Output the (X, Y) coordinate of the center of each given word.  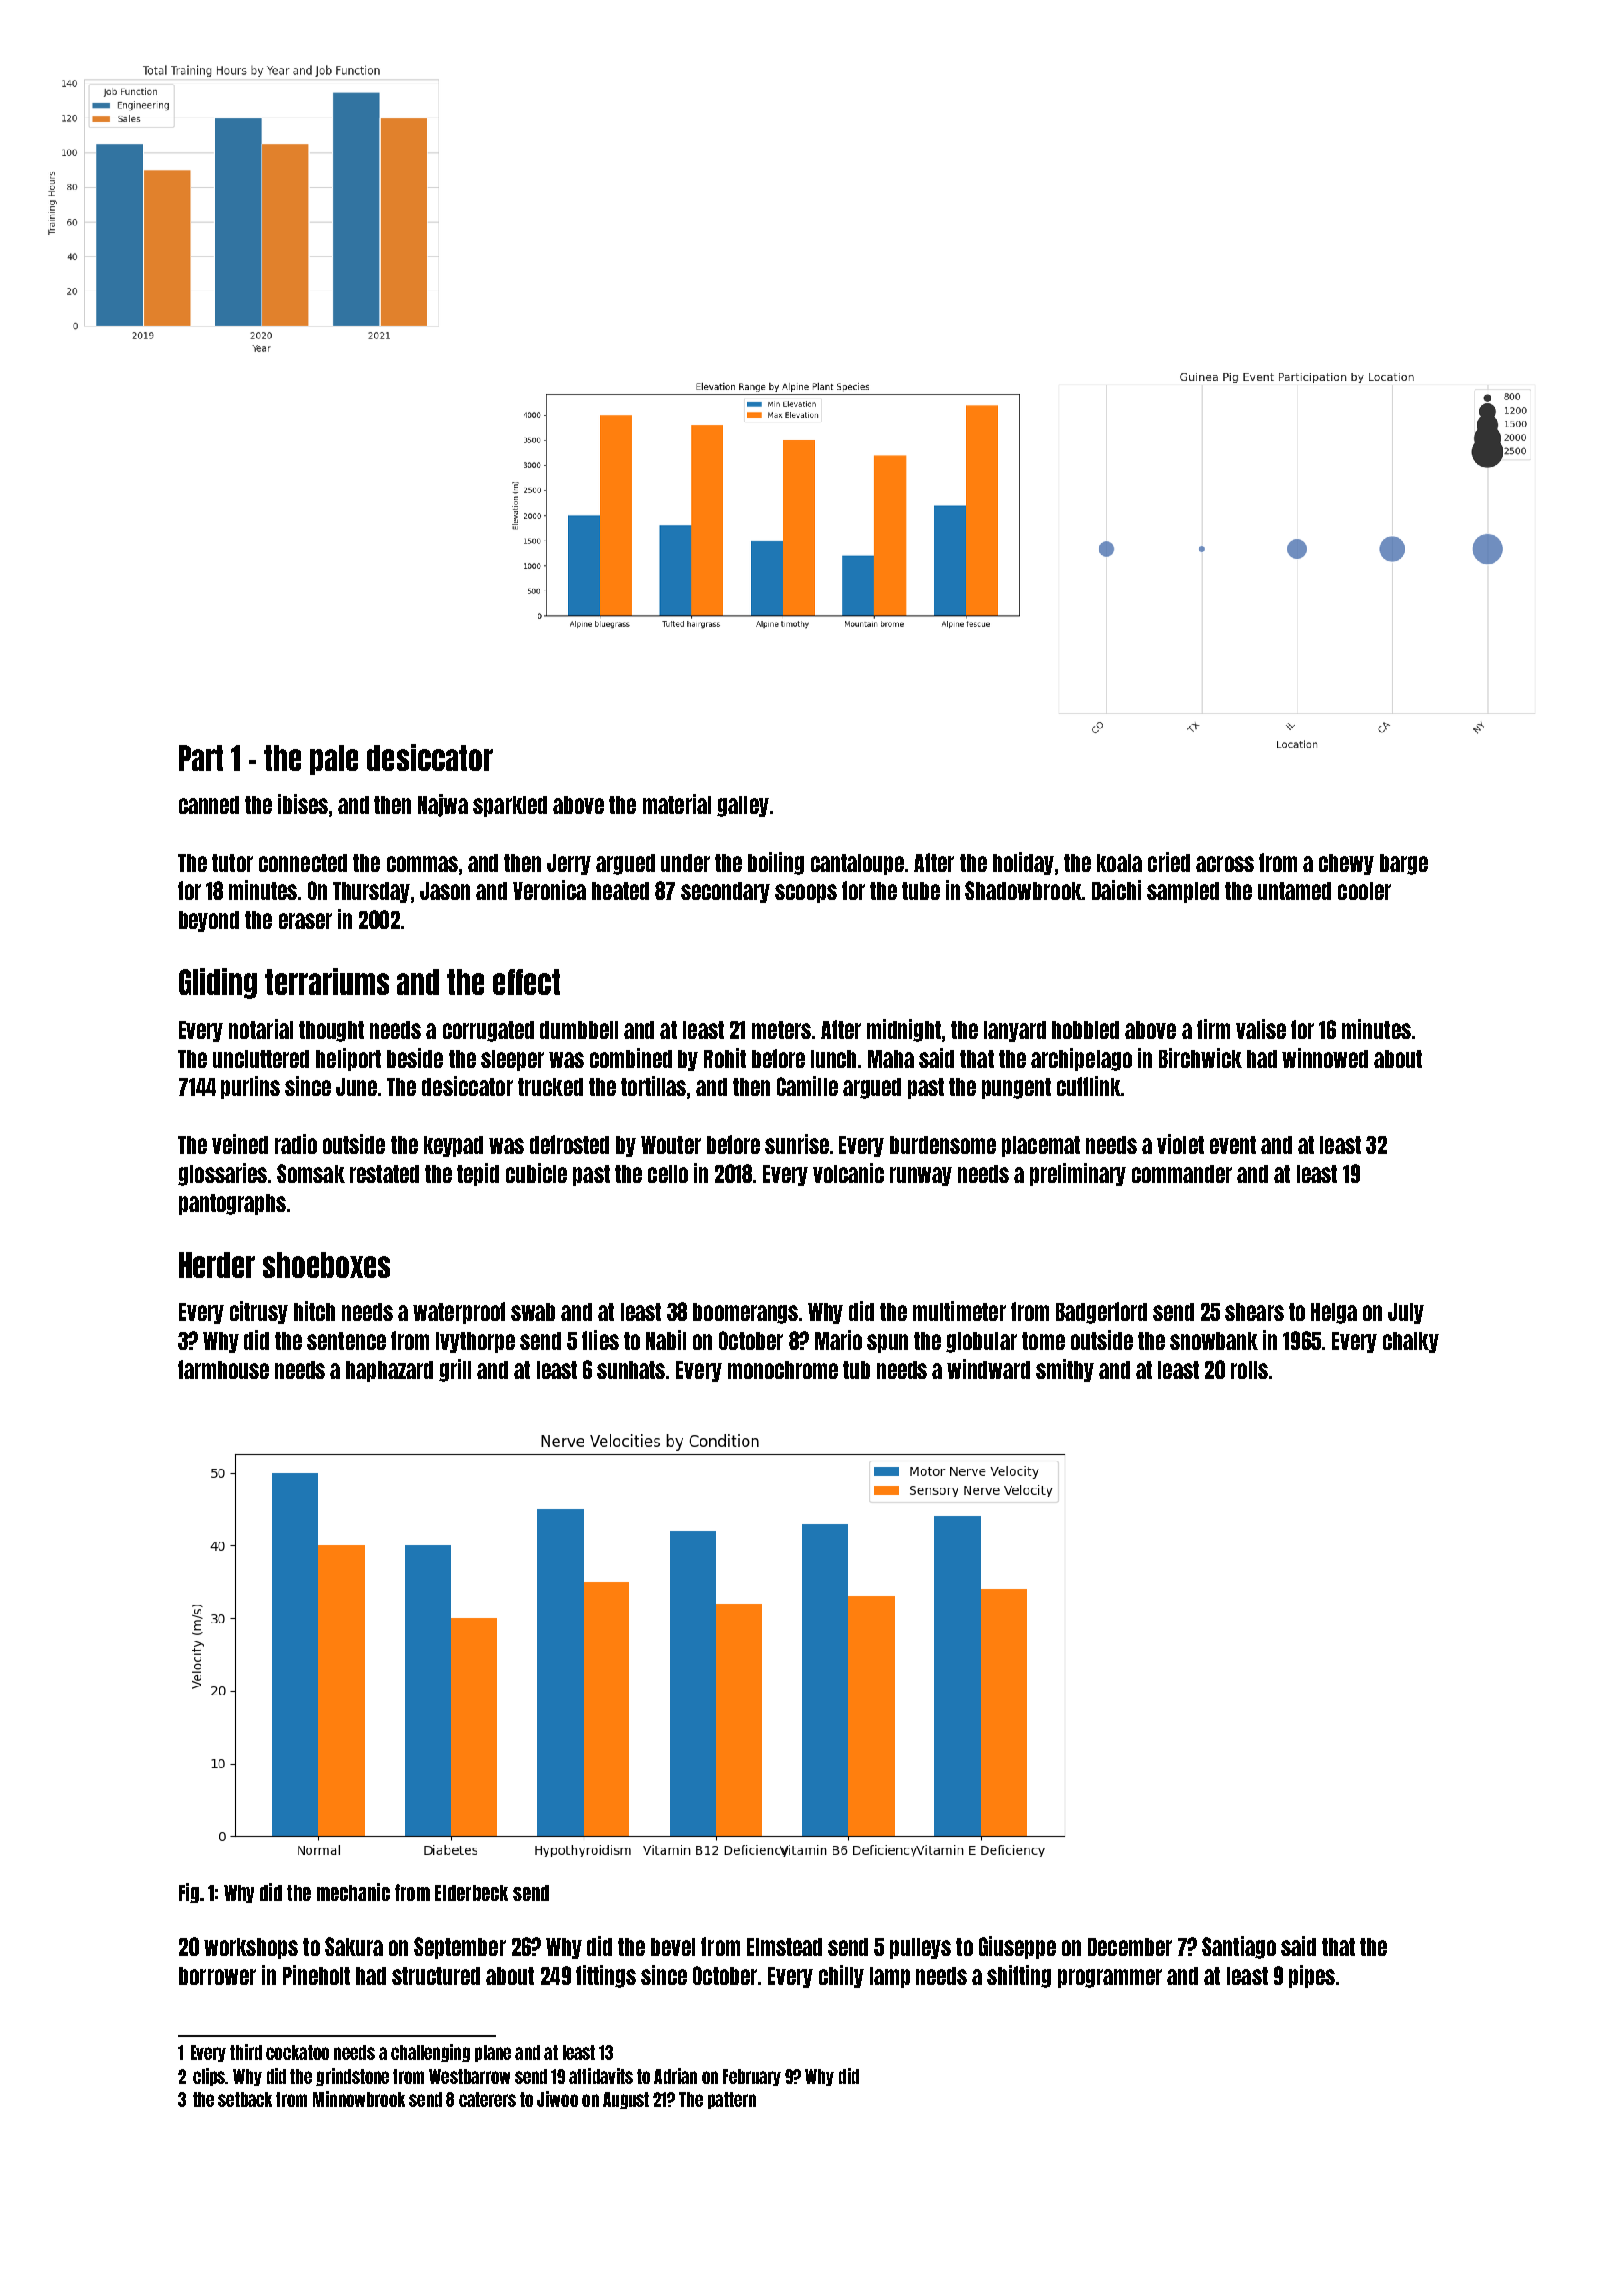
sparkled (510, 806)
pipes (1312, 1976)
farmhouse (223, 1369)
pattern (732, 2100)
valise (1261, 1029)
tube (921, 891)
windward (988, 1369)
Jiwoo (557, 2099)
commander (1182, 1174)
